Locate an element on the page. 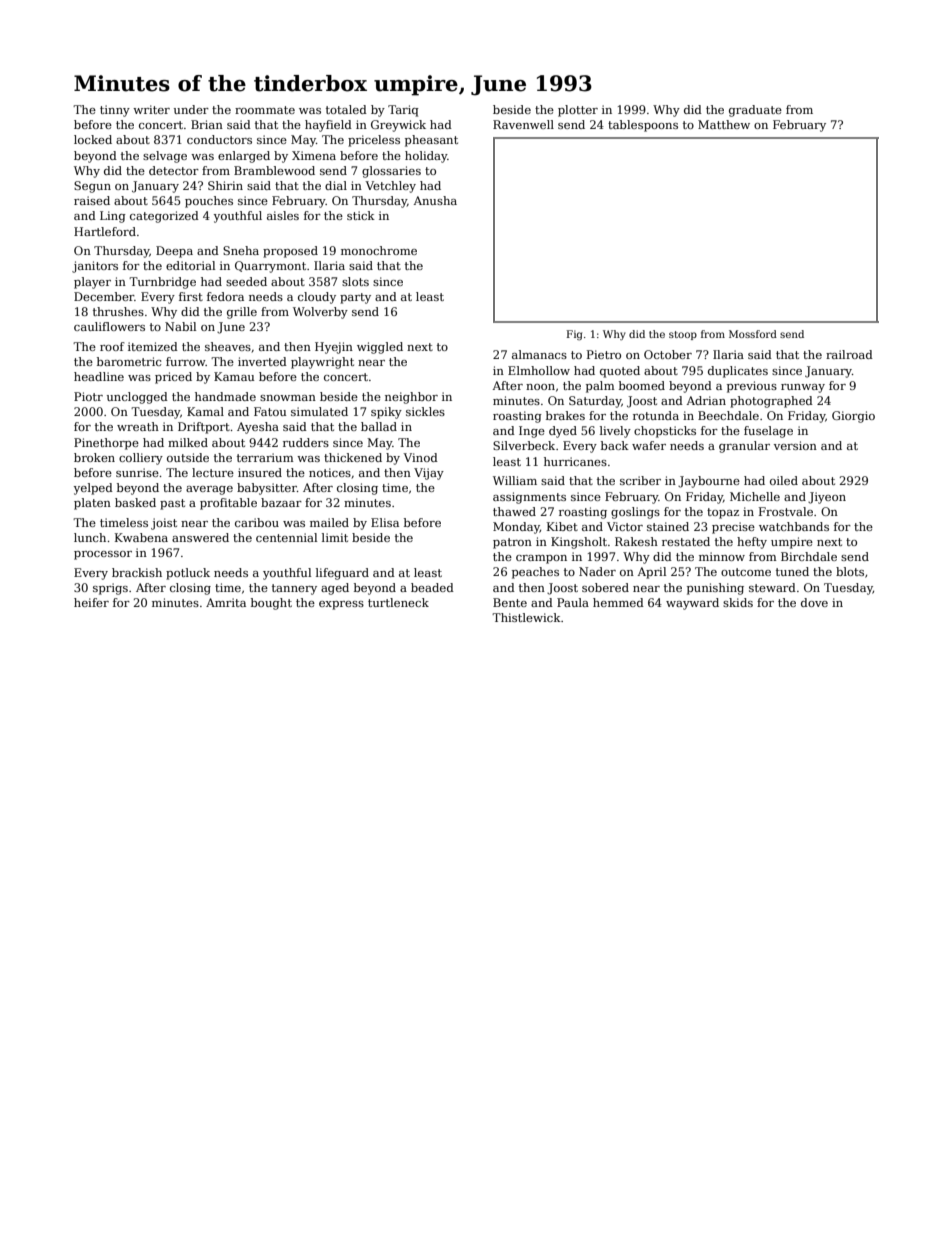 The width and height of the document is (952, 1233). Piotr is located at coordinates (88, 396).
